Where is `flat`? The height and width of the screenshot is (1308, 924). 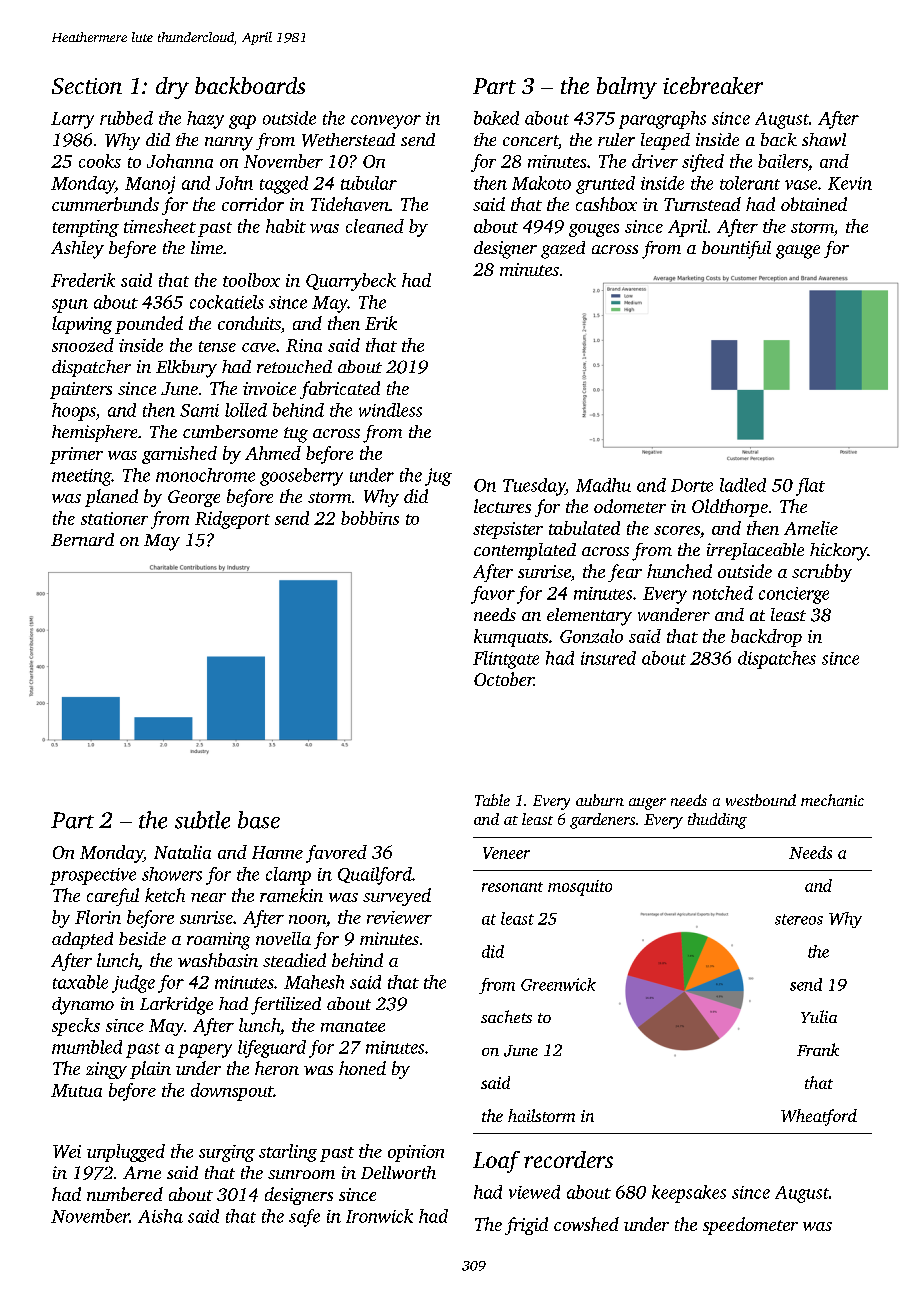
flat is located at coordinates (810, 487).
